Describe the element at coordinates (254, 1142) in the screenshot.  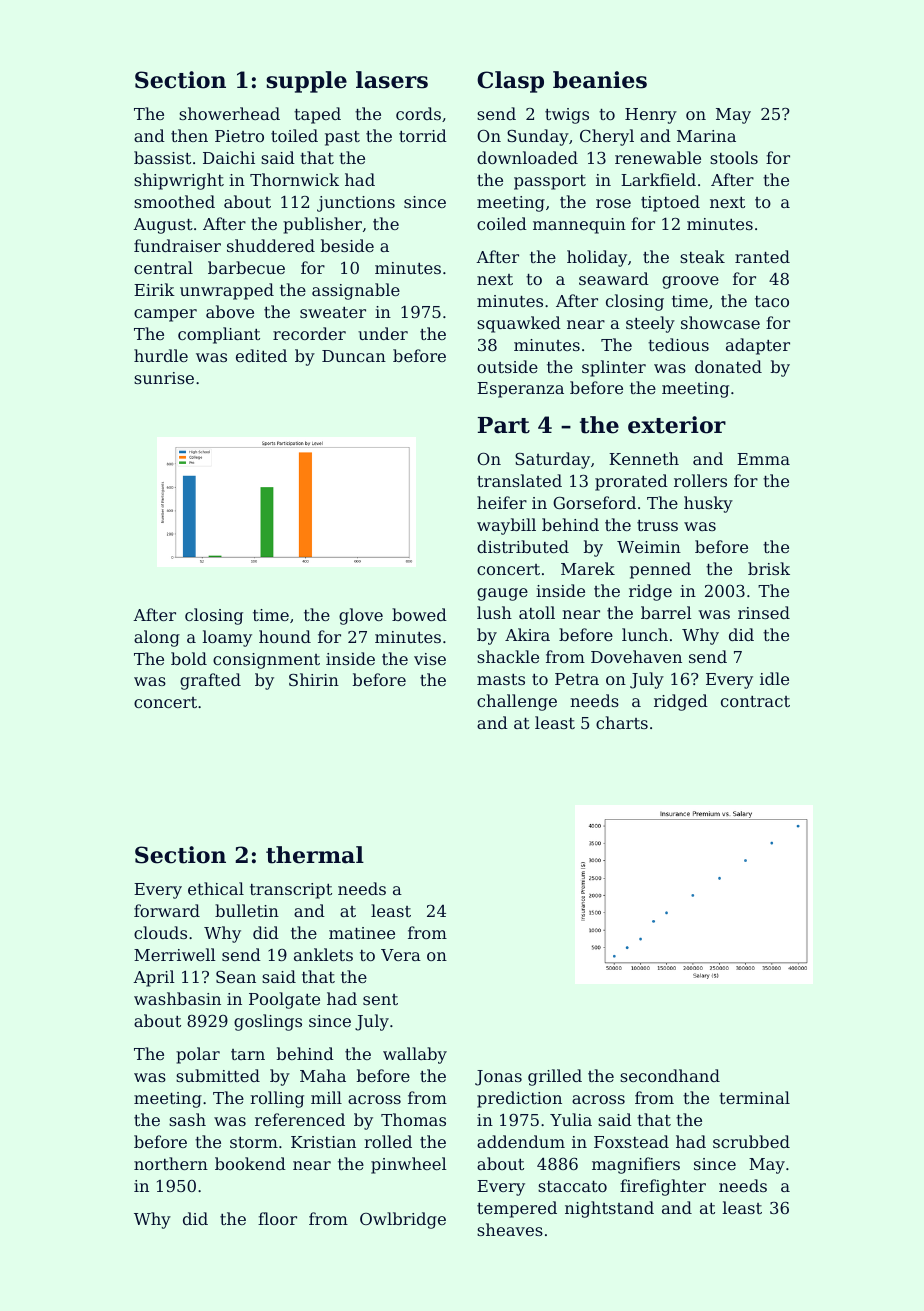
I see `storm` at that location.
